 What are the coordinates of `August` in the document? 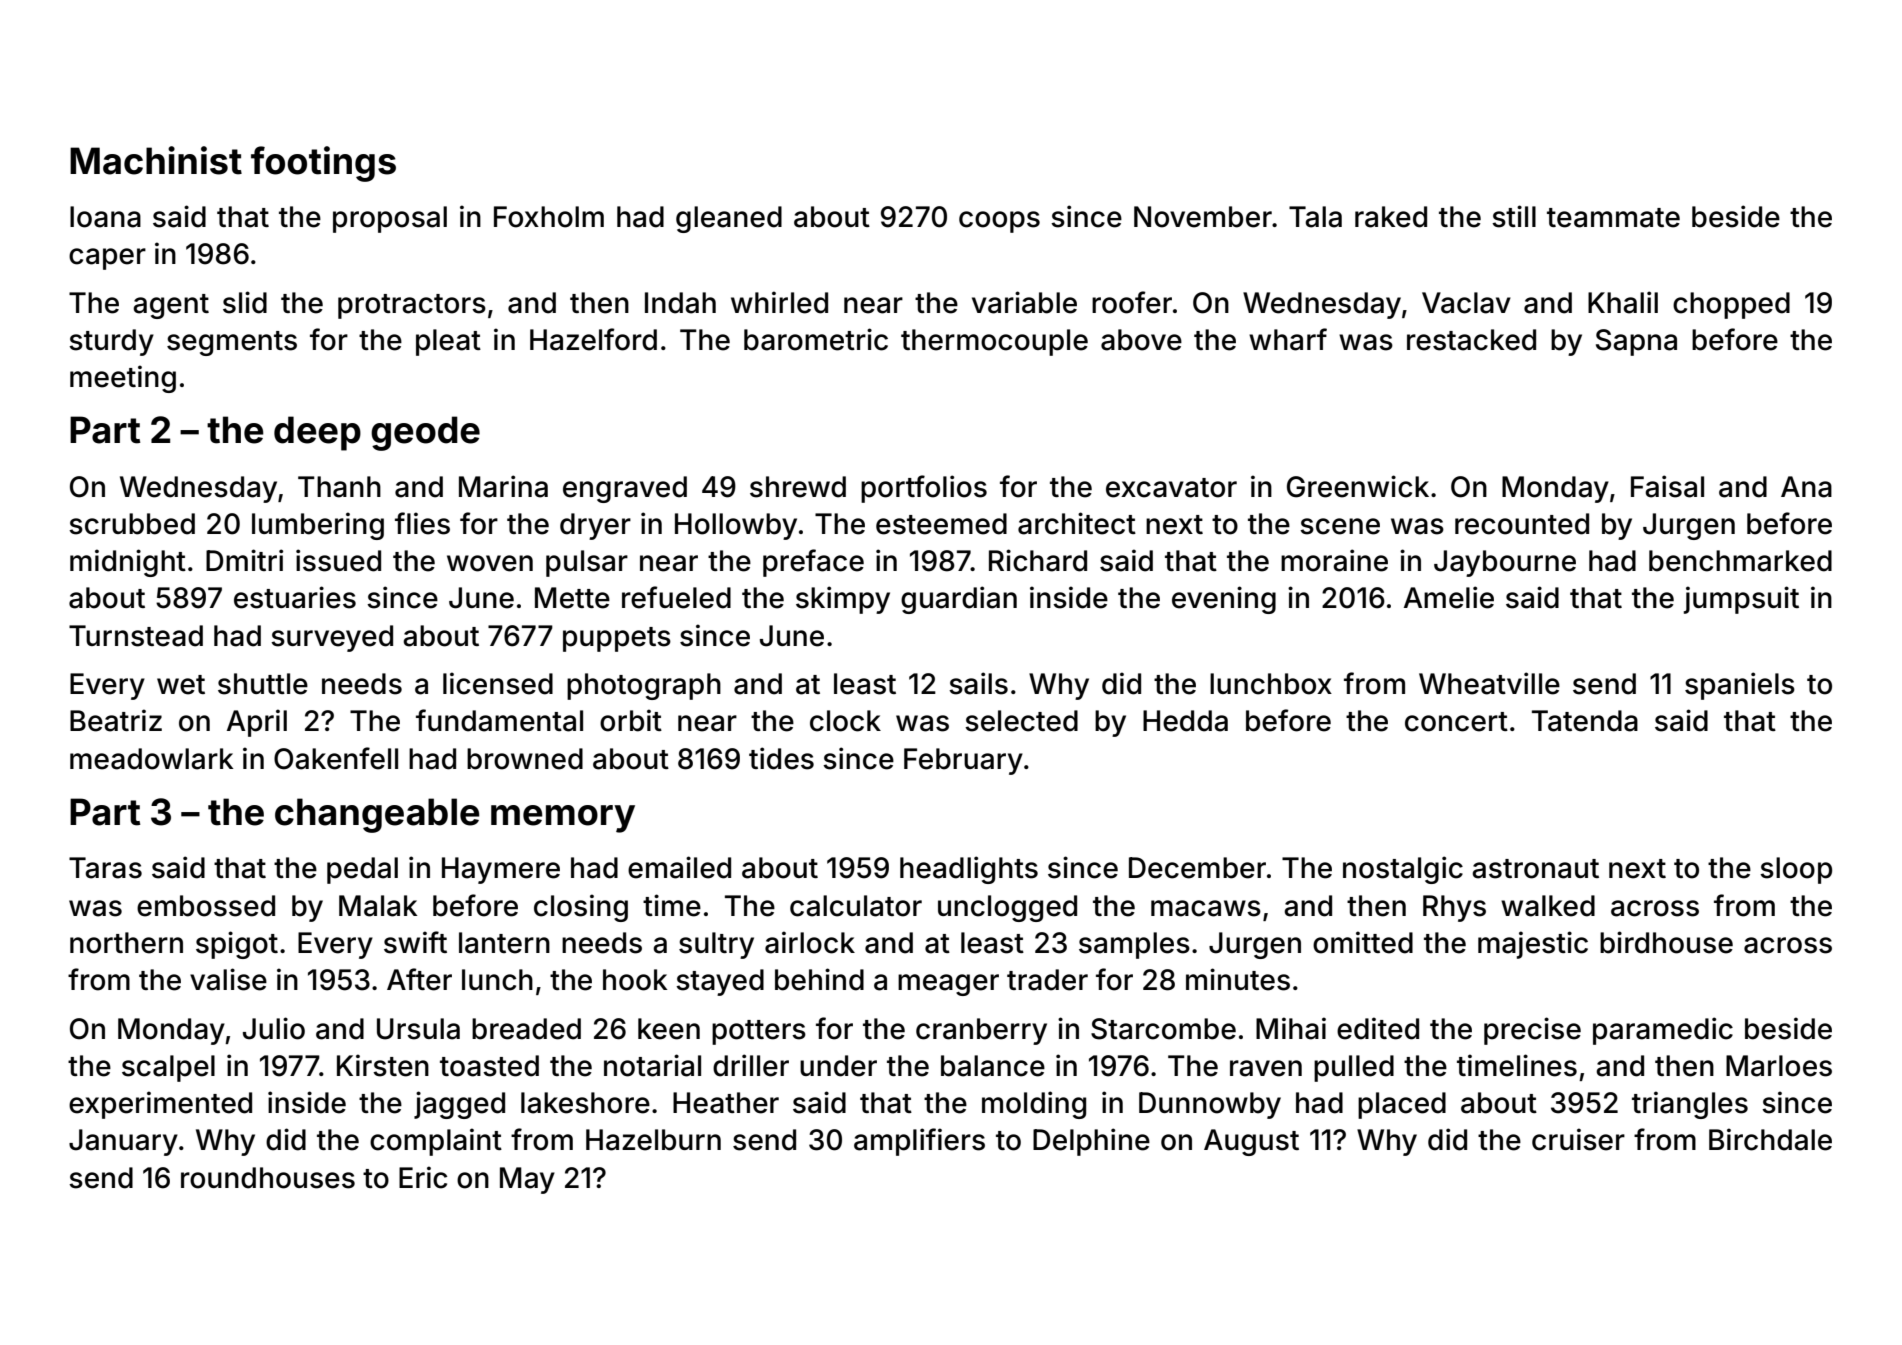 It's located at (1251, 1142).
